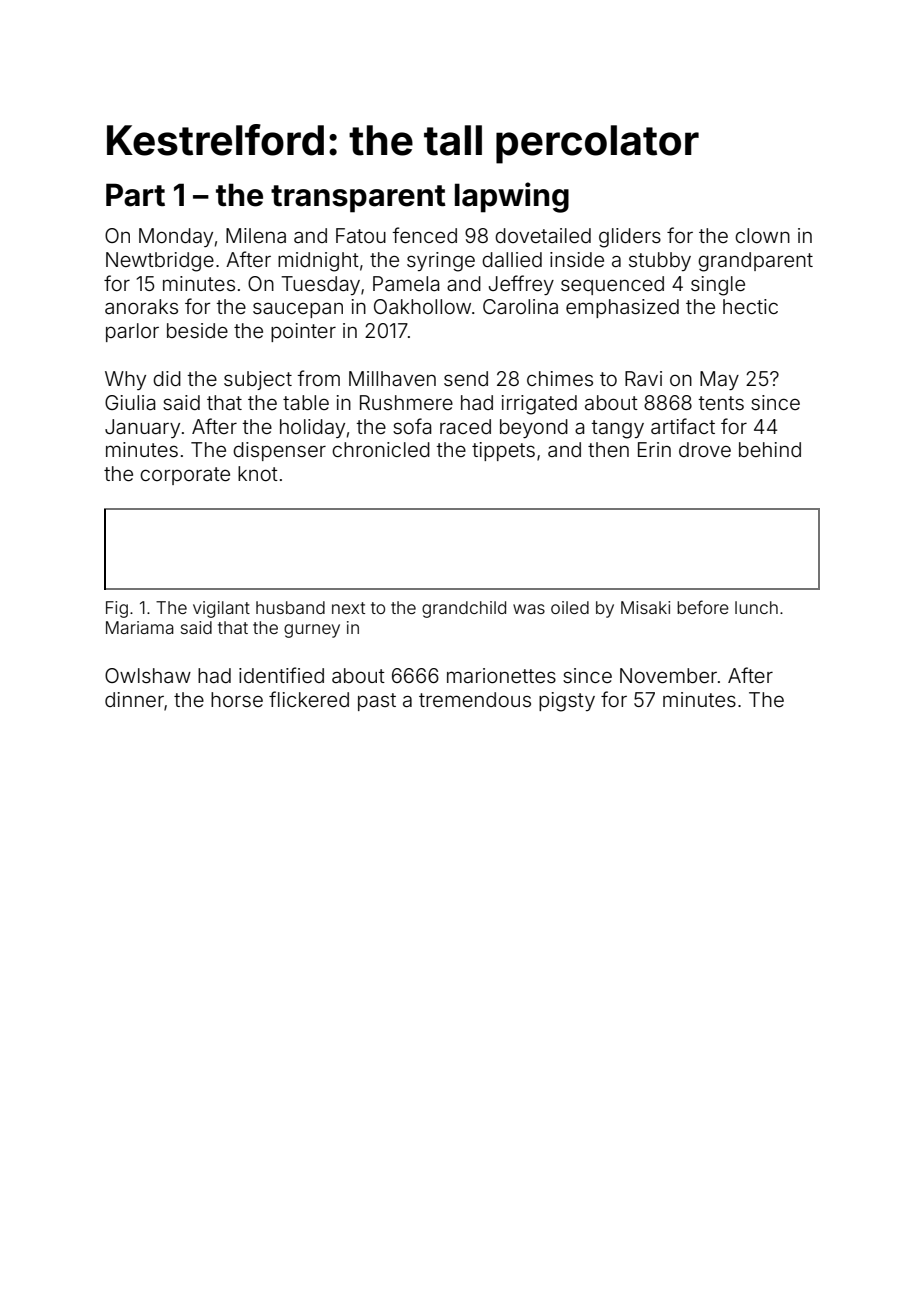 This screenshot has height=1311, width=924. What do you see at coordinates (135, 195) in the screenshot?
I see `Part` at bounding box center [135, 195].
